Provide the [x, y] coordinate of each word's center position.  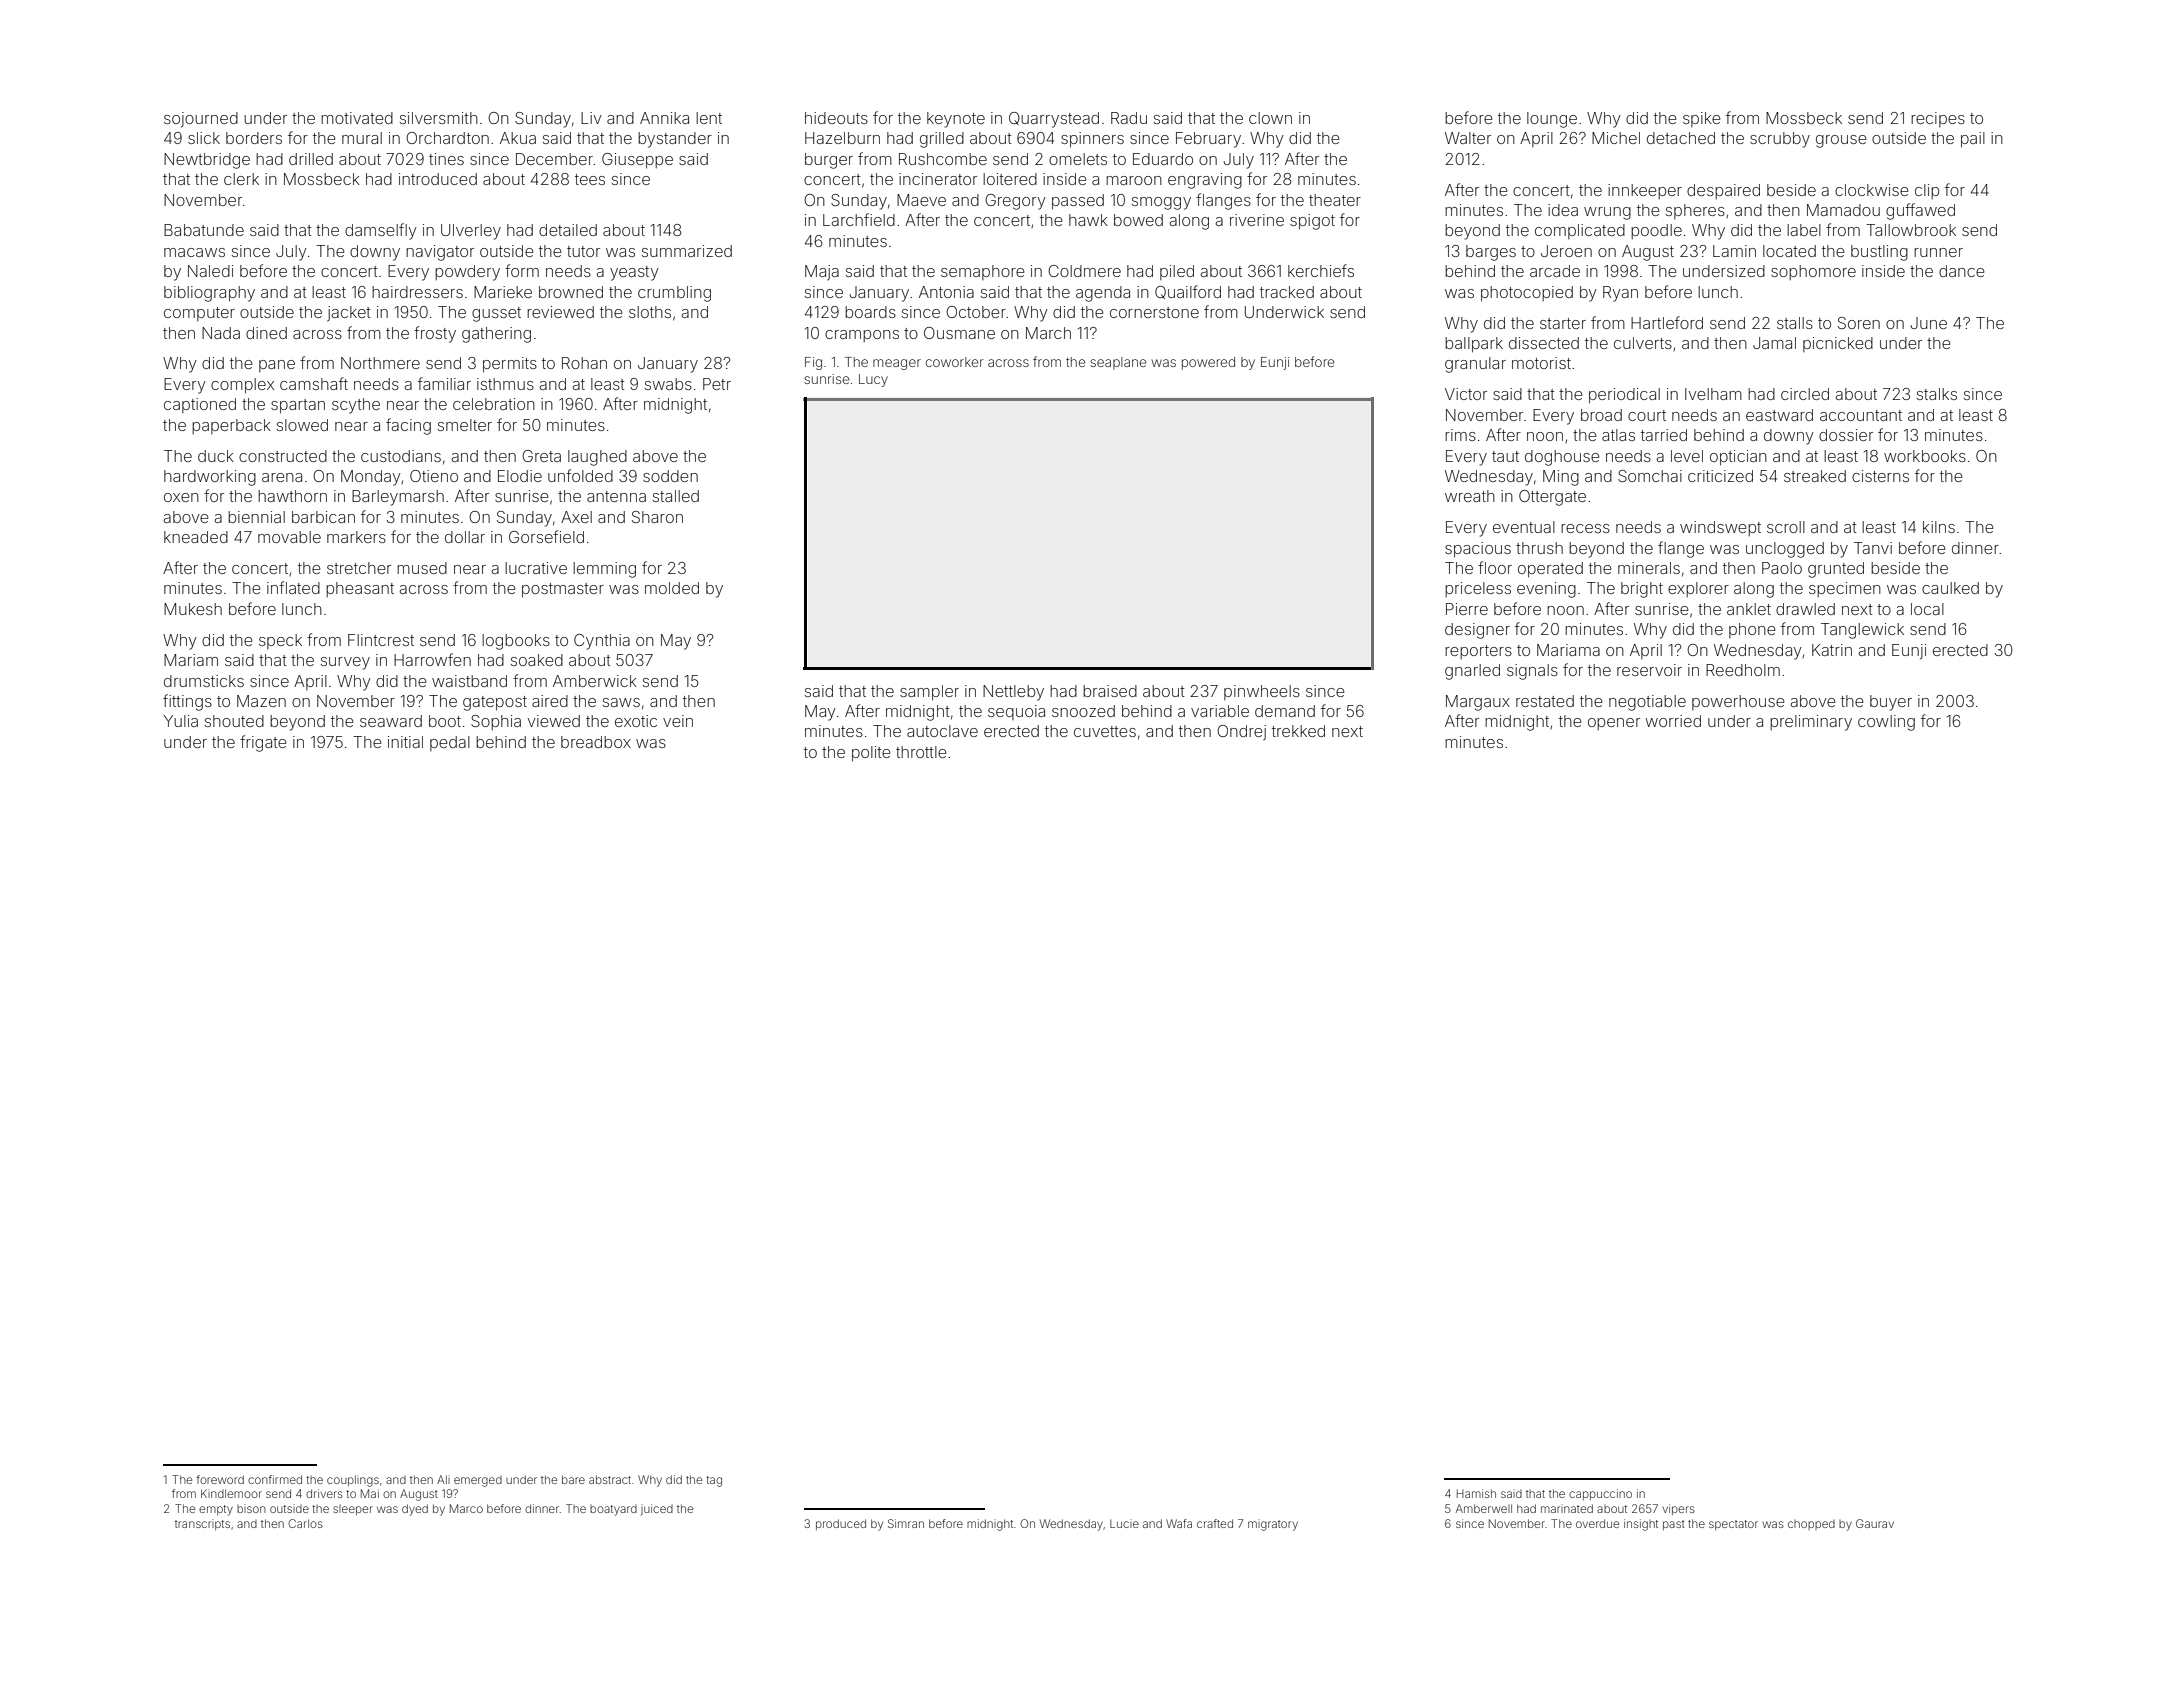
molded [672, 588]
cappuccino [1600, 1494]
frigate [263, 743]
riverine [1257, 220]
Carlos [305, 1523]
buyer [1891, 703]
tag [714, 1481]
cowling [1886, 723]
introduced [438, 179]
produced [841, 1524]
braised [1110, 691]
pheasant [360, 589]
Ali [443, 1479]
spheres [1695, 211]
